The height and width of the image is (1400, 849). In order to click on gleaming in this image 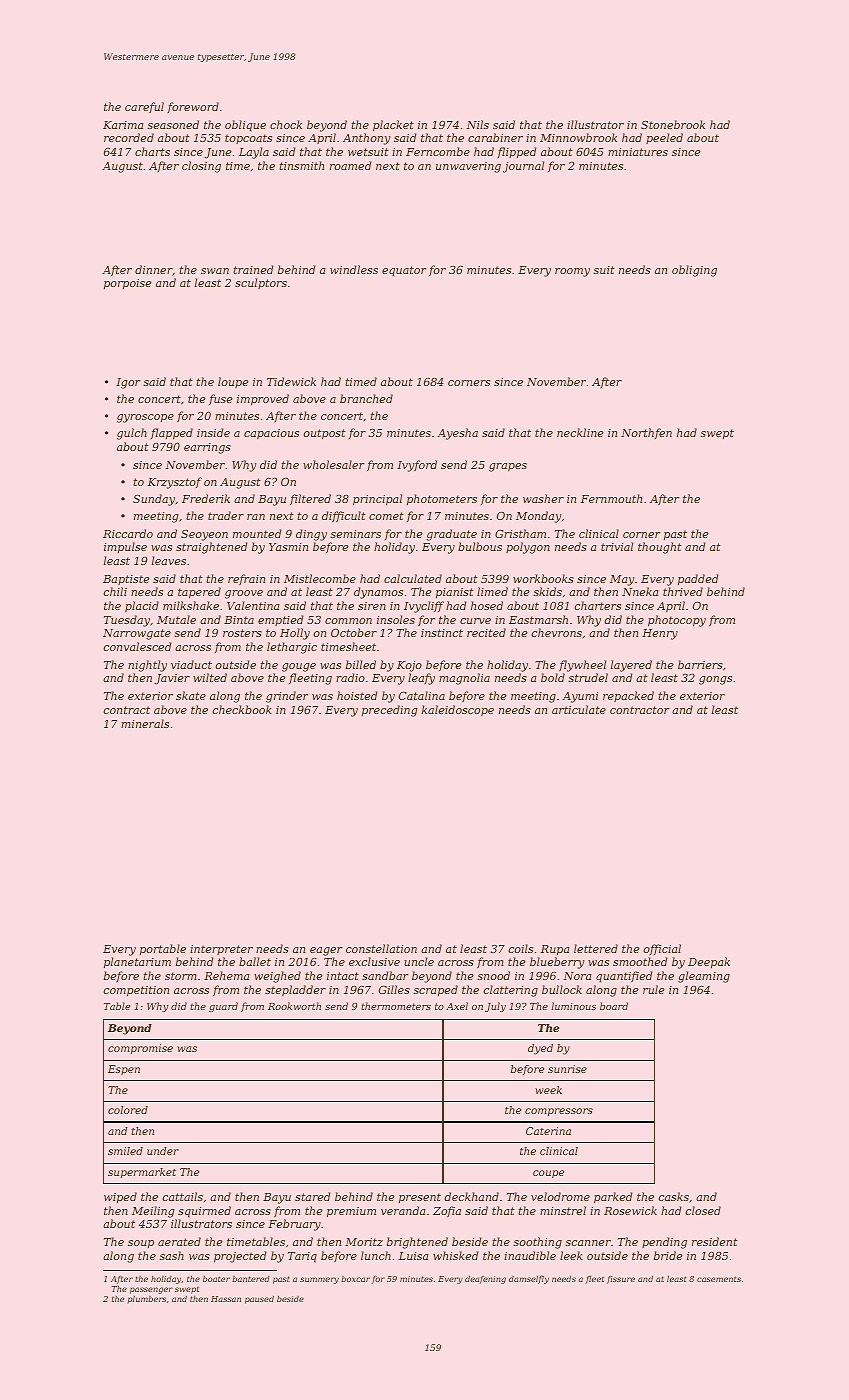, I will do `click(704, 977)`.
